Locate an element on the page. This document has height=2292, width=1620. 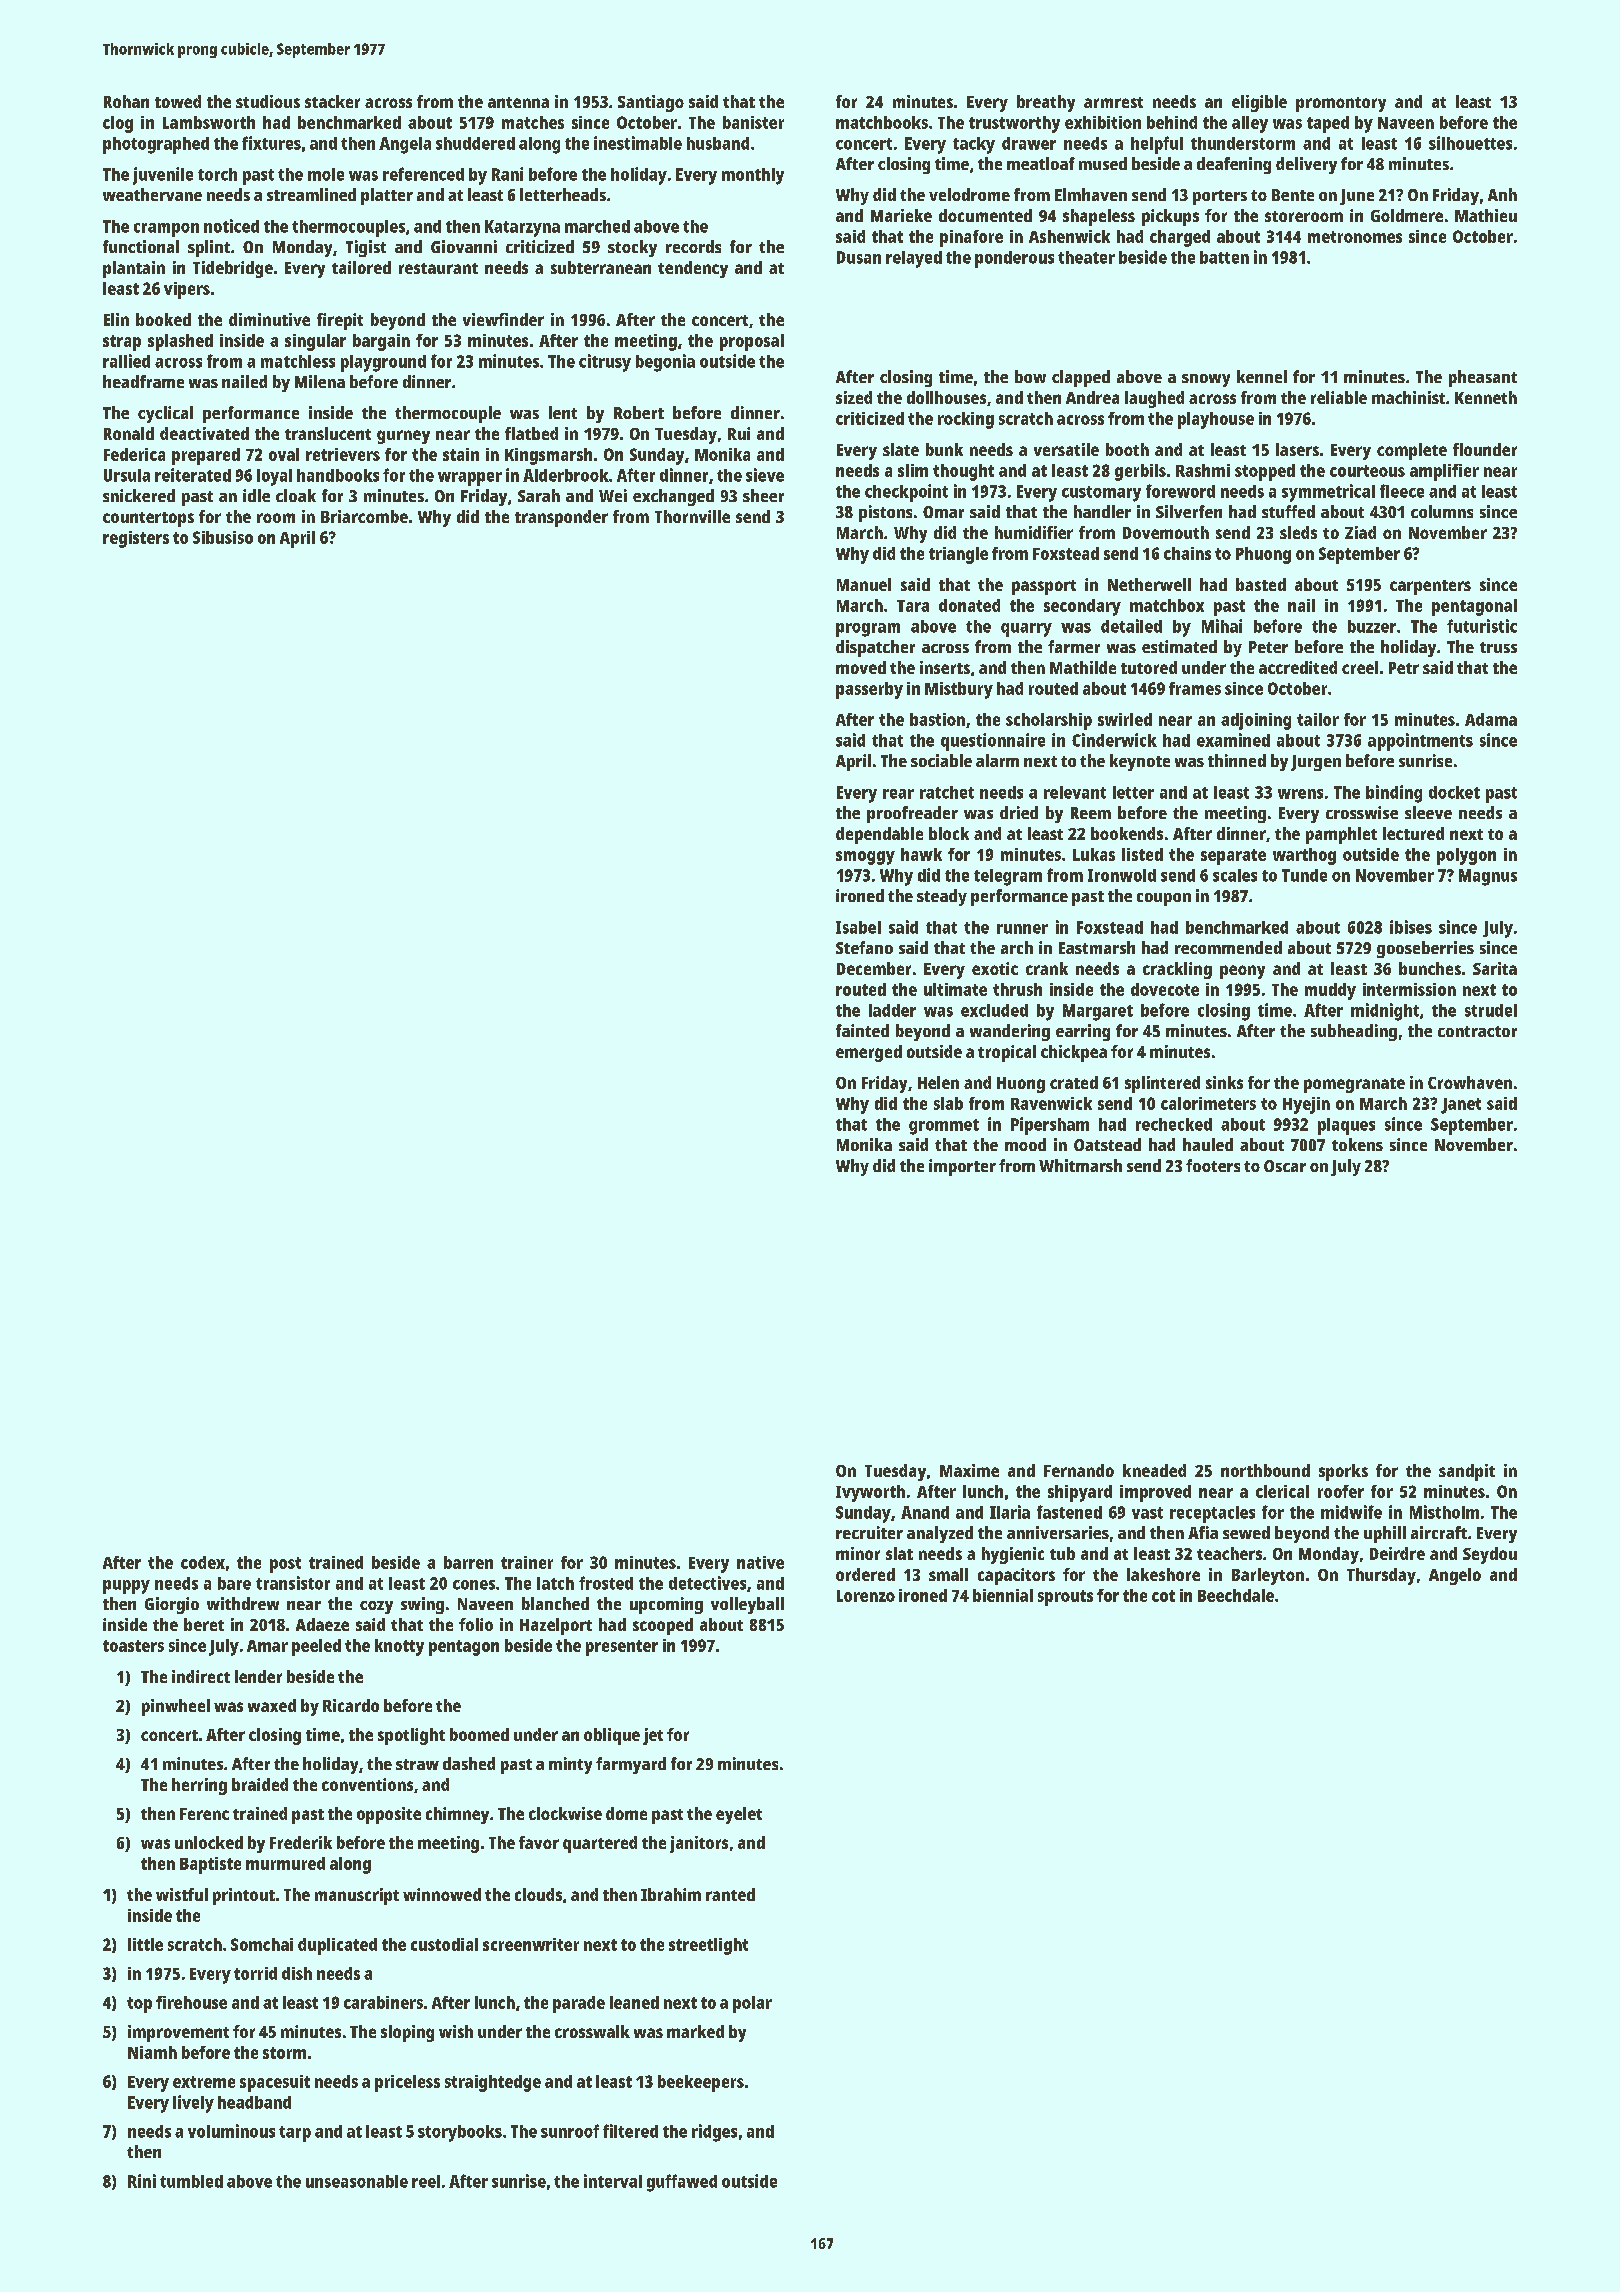
stacker is located at coordinates (332, 101).
